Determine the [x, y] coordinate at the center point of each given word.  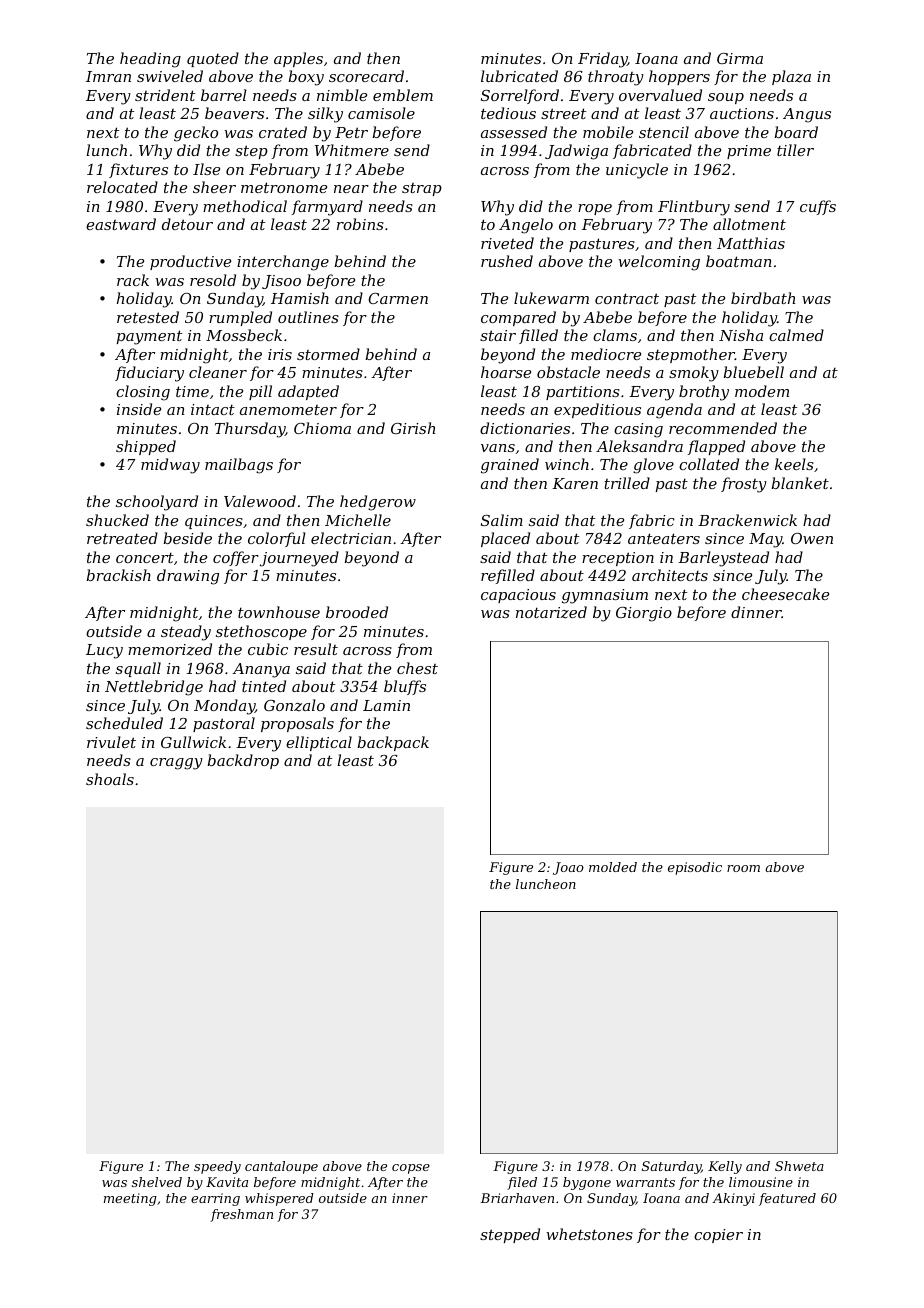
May [766, 540]
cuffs [818, 207]
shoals [110, 779]
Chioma [322, 428]
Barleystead [723, 559]
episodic [695, 868]
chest [417, 668]
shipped [146, 447]
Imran [108, 76]
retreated [122, 538]
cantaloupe [281, 1167]
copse [411, 1169]
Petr [351, 132]
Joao [568, 868]
